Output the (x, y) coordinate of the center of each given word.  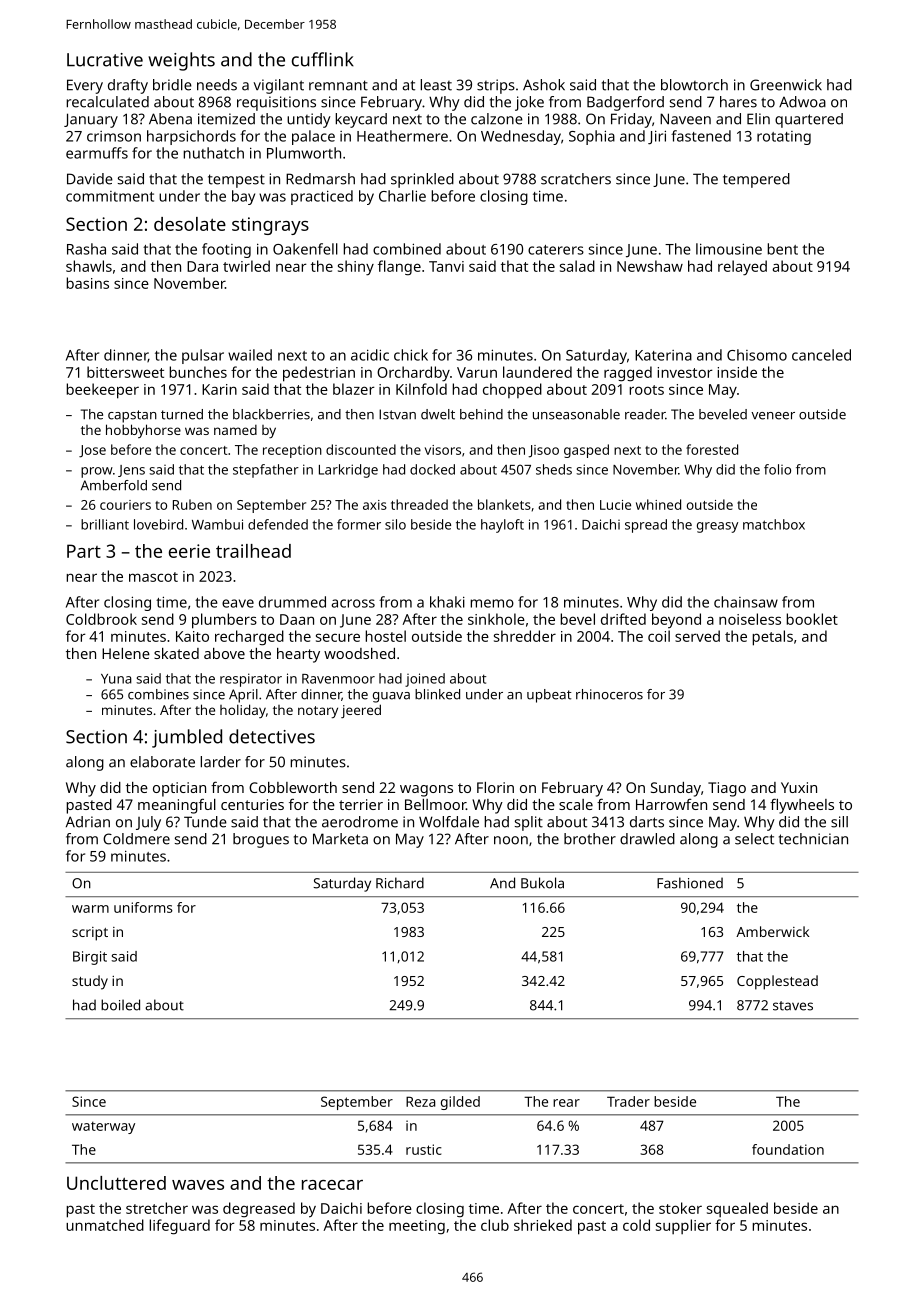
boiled (120, 1005)
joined (425, 680)
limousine (729, 249)
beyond (676, 621)
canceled (821, 355)
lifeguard (179, 1227)
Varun (477, 372)
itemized (226, 119)
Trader (628, 1101)
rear (566, 1103)
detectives (272, 736)
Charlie (402, 196)
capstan (132, 416)
